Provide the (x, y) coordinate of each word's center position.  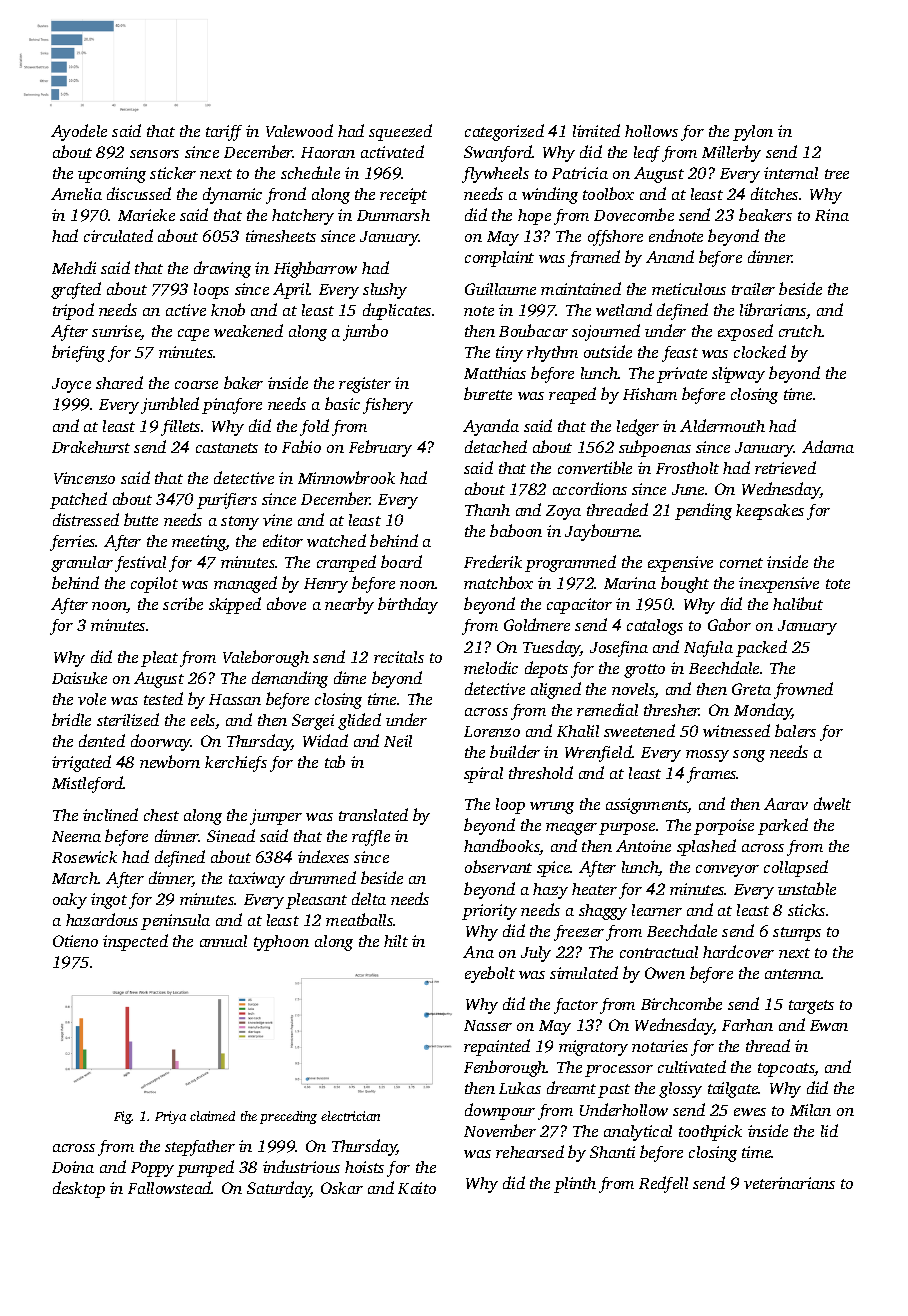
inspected (135, 942)
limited (596, 130)
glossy (680, 1090)
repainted (497, 1047)
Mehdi (74, 267)
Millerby (731, 153)
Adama (828, 446)
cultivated (692, 1066)
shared (119, 382)
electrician (350, 1116)
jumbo (365, 332)
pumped (205, 1168)
